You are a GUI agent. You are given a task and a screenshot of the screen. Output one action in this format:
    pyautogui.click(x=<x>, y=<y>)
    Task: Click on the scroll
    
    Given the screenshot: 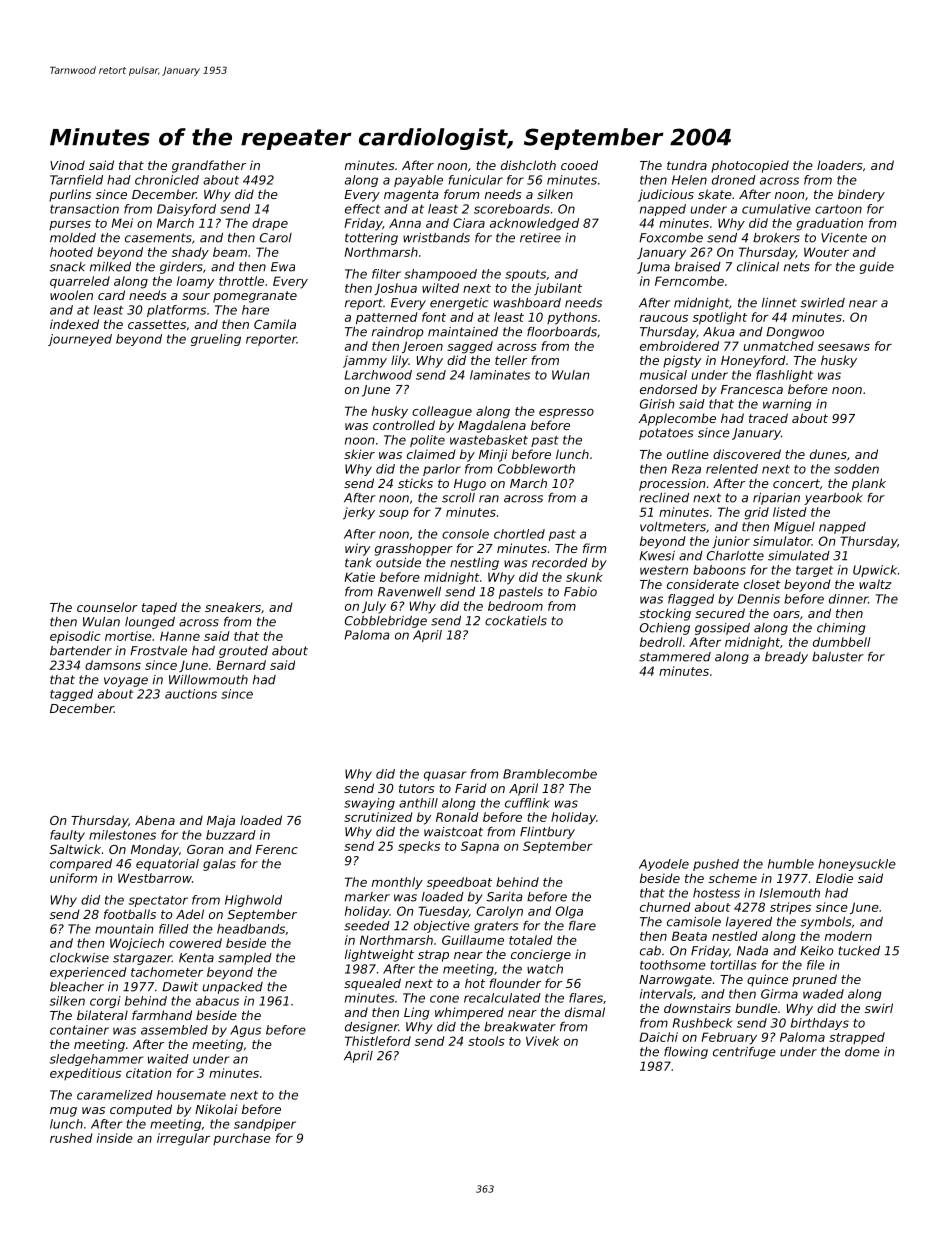 What is the action you would take?
    pyautogui.click(x=458, y=498)
